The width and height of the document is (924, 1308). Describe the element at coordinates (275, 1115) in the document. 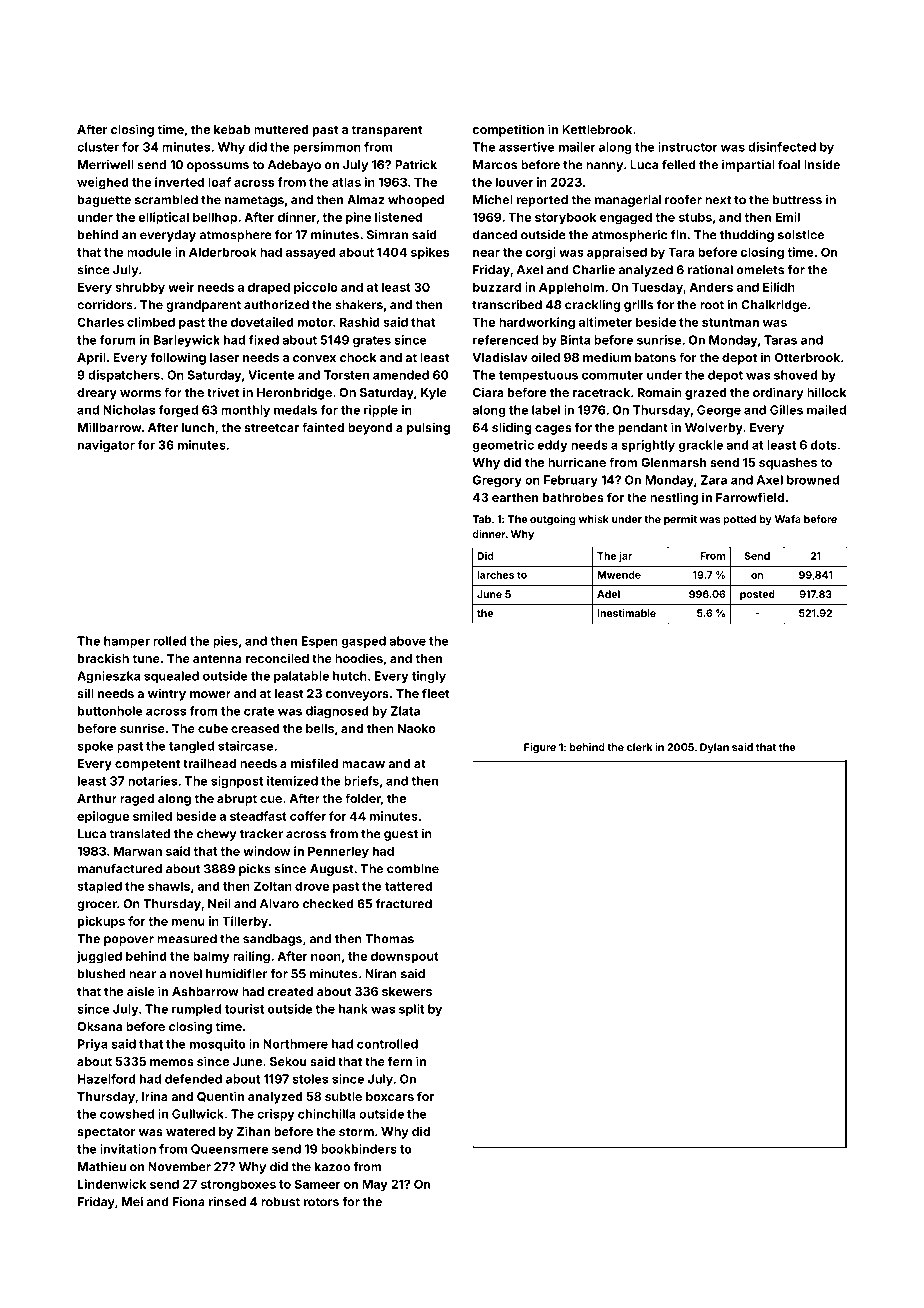

I see `crispy` at that location.
